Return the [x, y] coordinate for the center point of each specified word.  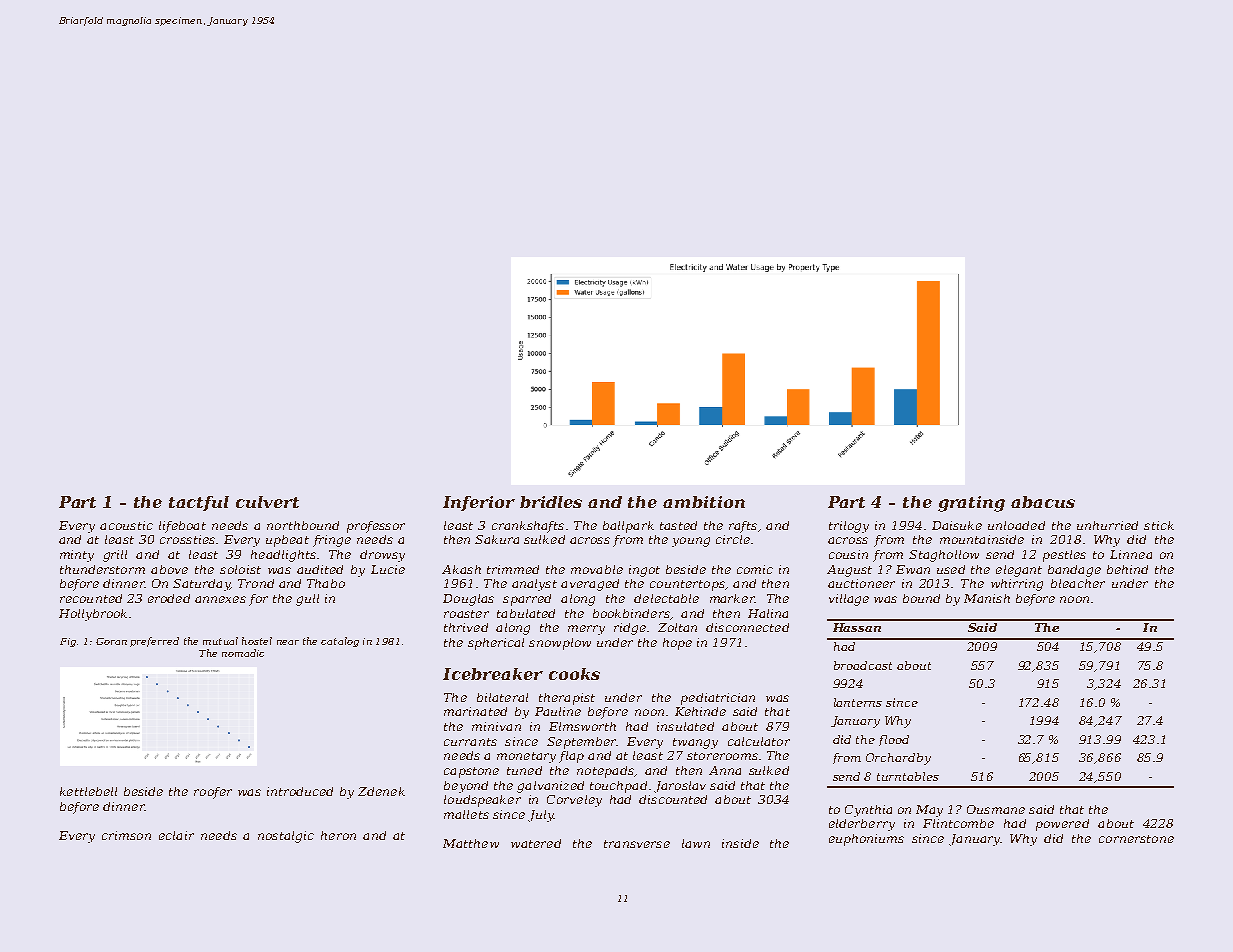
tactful [199, 503]
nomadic [243, 653]
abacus [1043, 502]
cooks [574, 674]
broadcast [863, 665]
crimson [126, 835]
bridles [551, 502]
